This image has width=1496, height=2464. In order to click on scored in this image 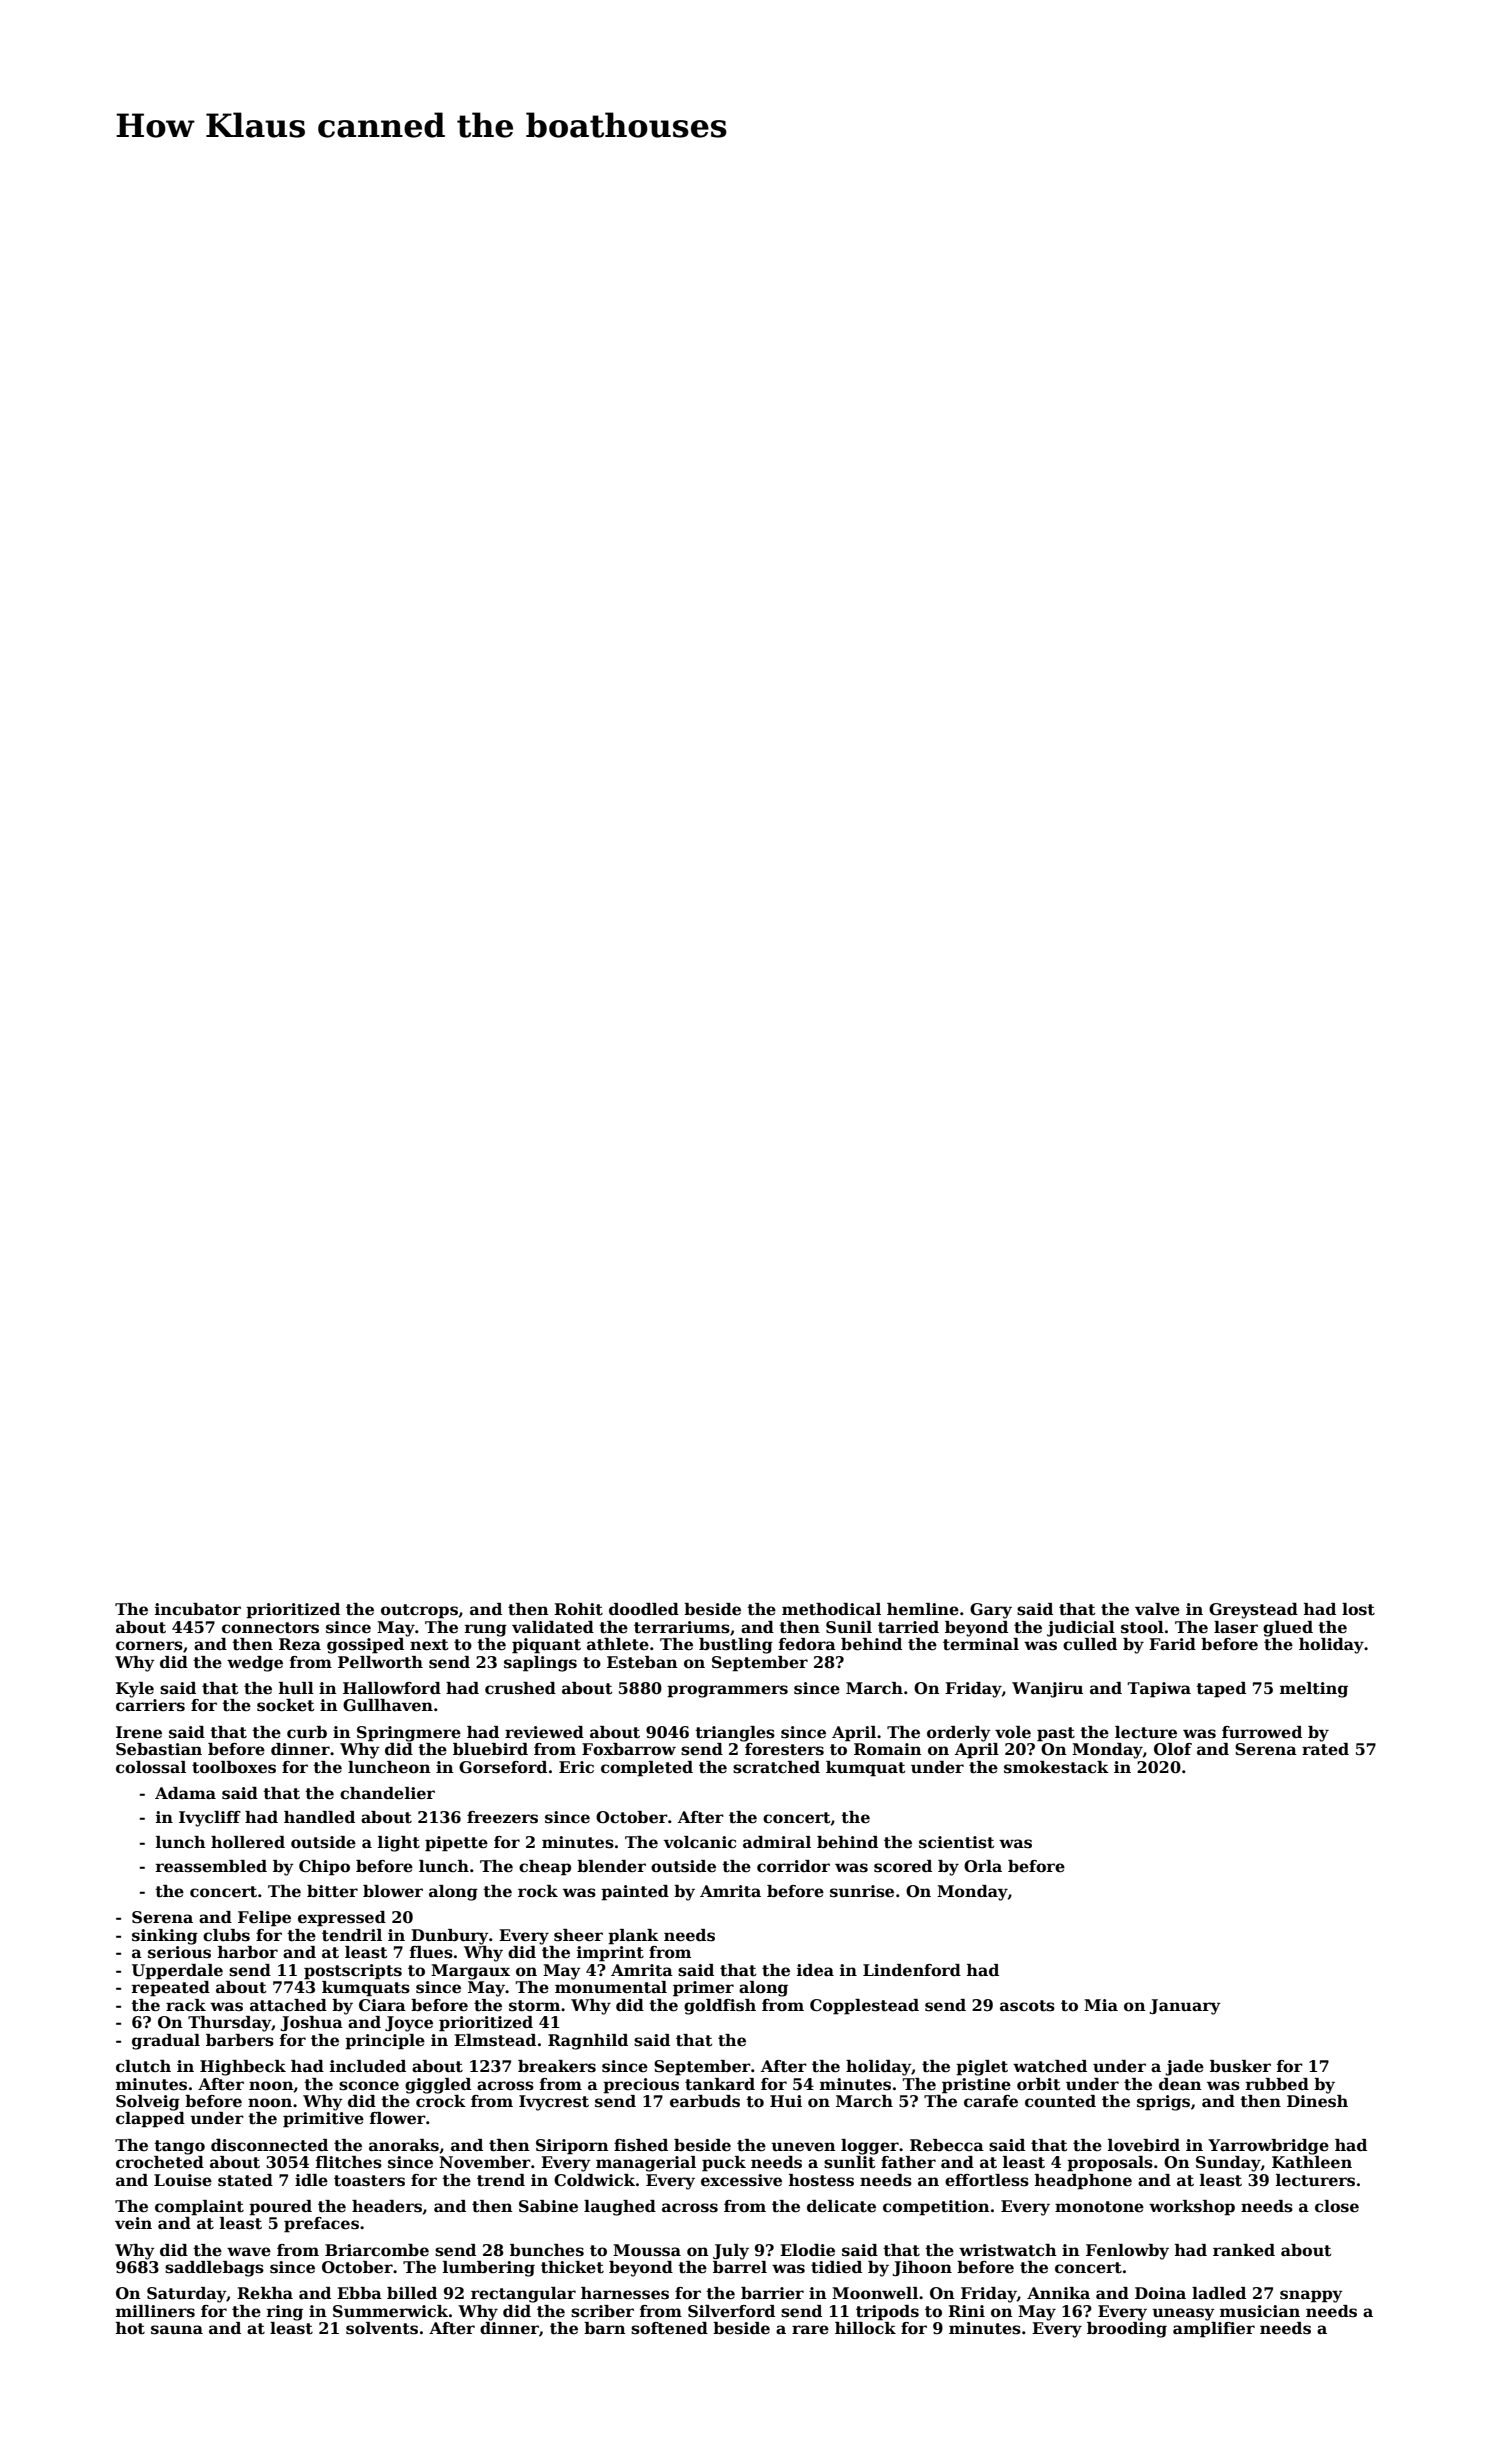, I will do `click(903, 1866)`.
